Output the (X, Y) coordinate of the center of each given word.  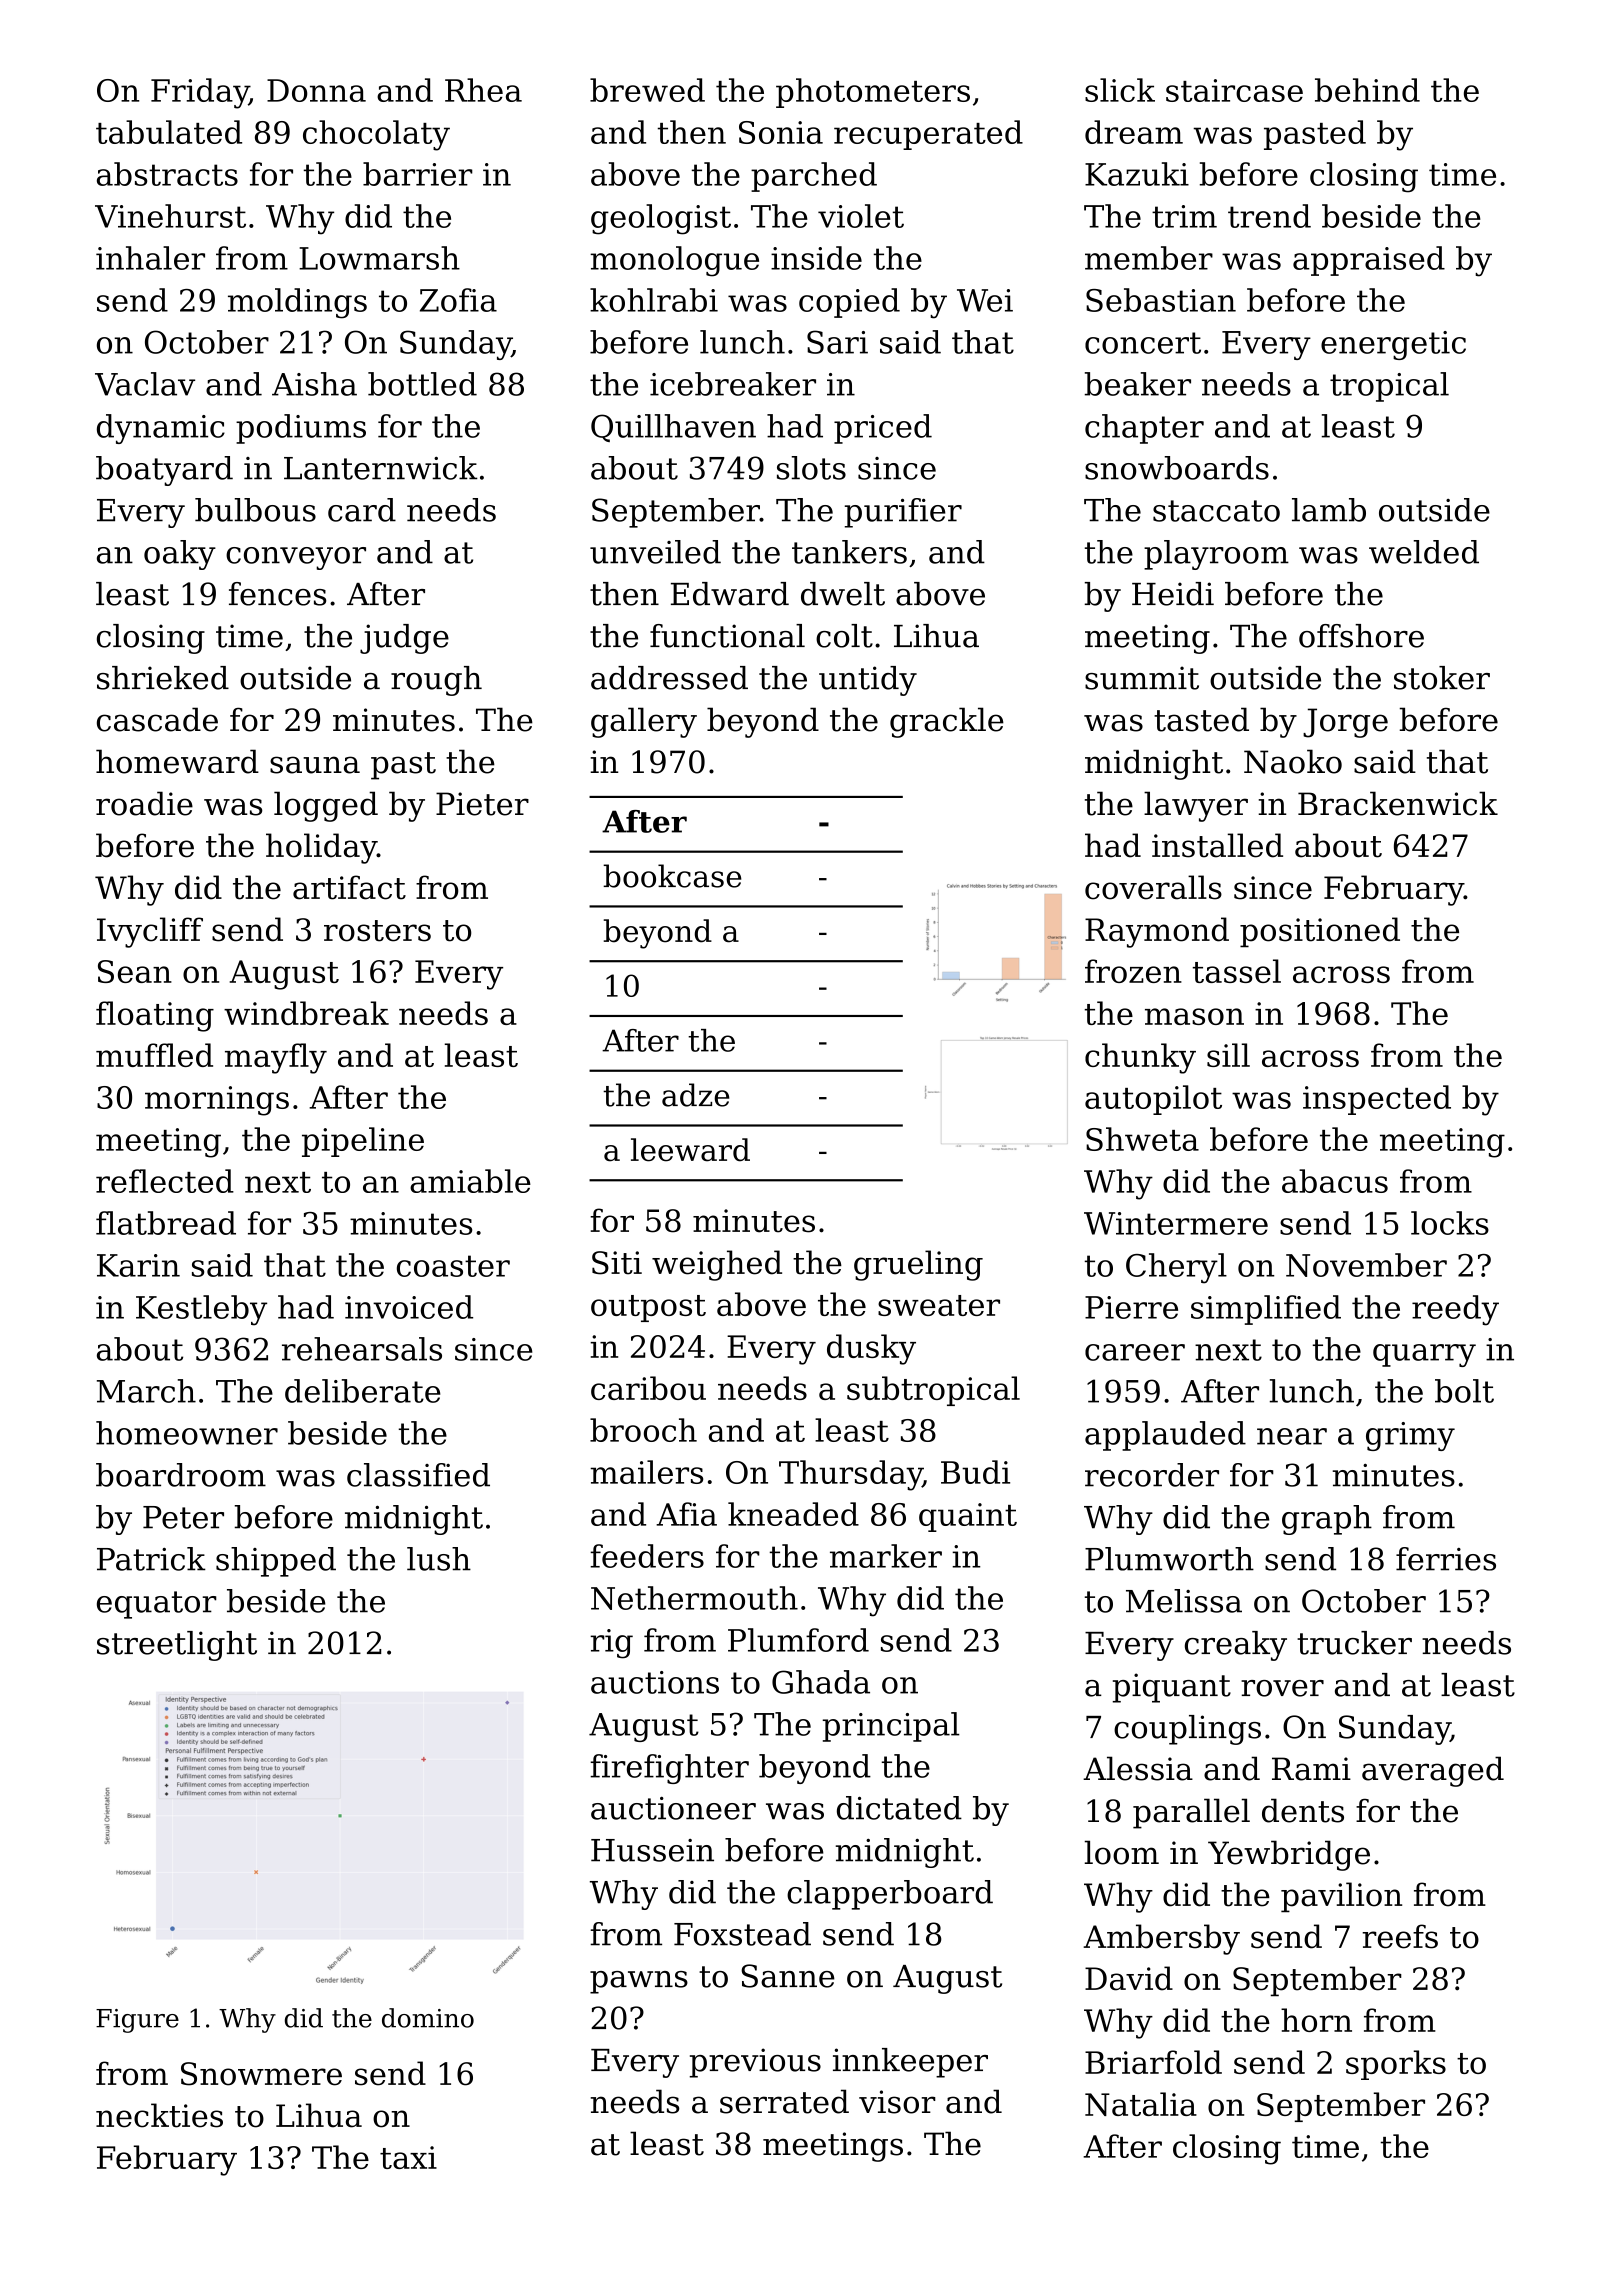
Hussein (652, 1850)
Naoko (1293, 761)
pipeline (363, 1142)
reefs (1400, 1936)
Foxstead (742, 1934)
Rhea (483, 90)
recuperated (928, 135)
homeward (177, 761)
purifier (903, 513)
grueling (918, 1265)
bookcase (672, 876)
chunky (1140, 1058)
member (1149, 258)
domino (428, 2018)
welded (1424, 552)
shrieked (163, 678)
